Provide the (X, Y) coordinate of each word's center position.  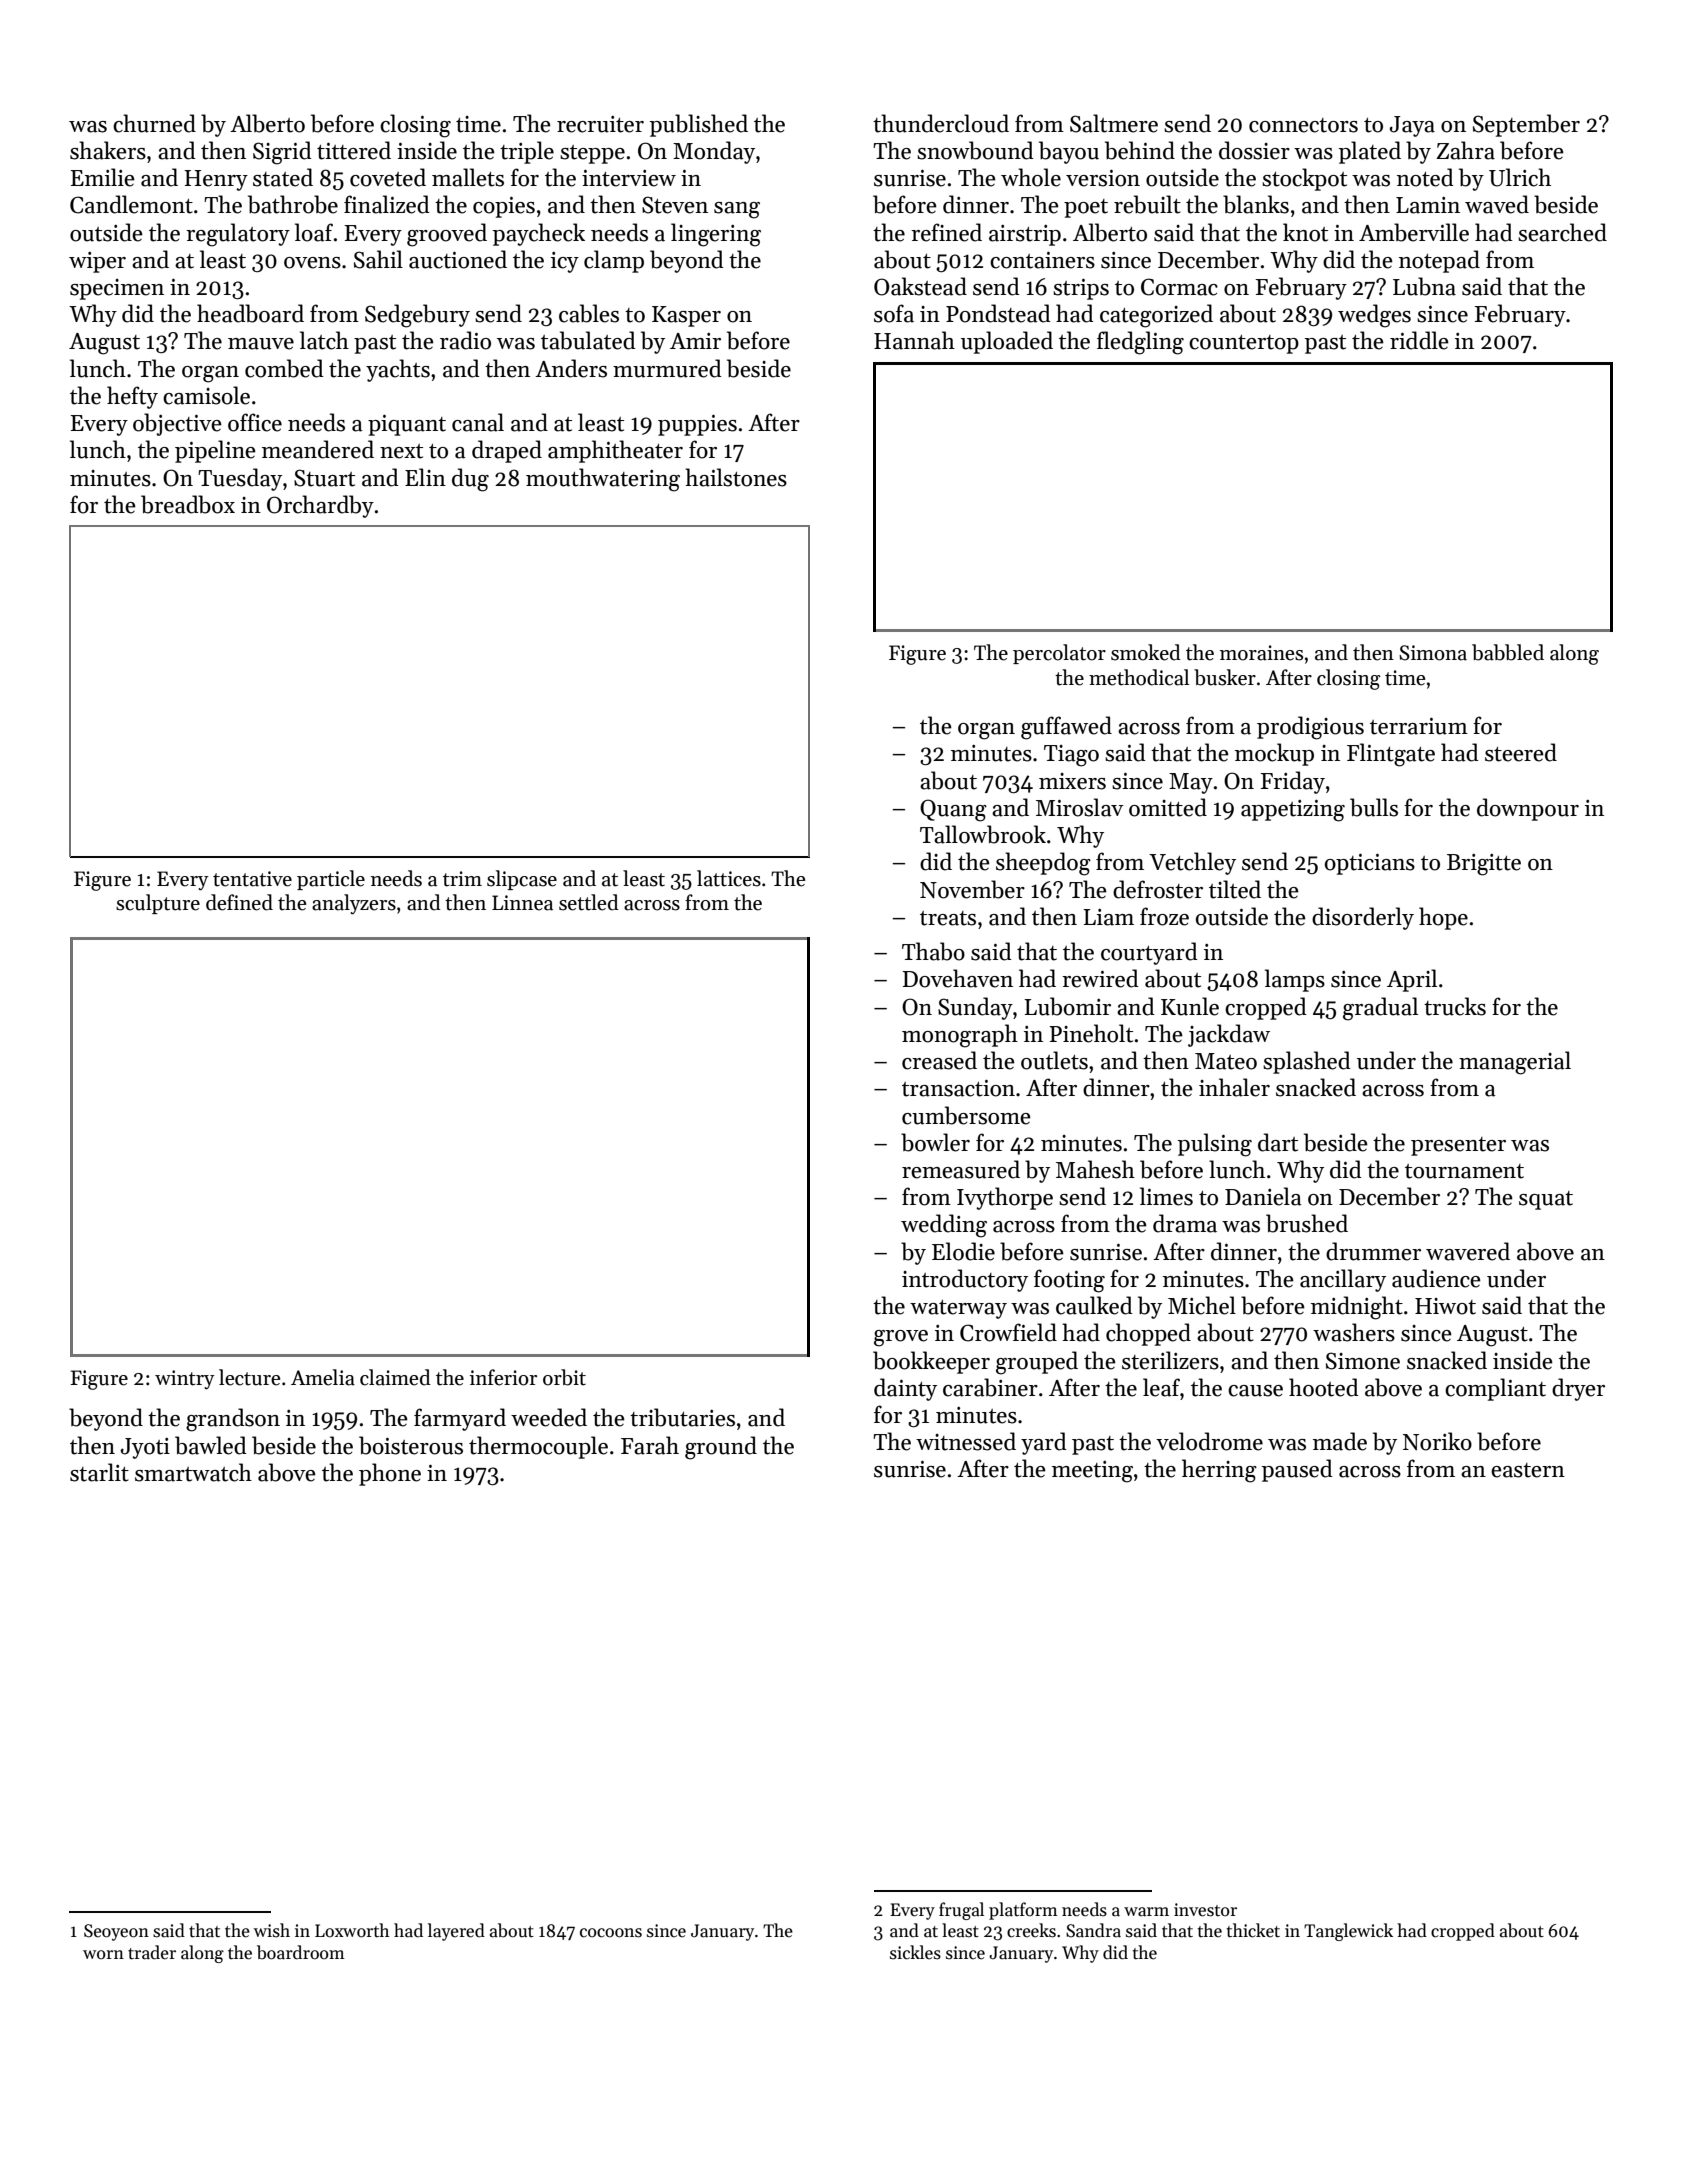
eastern (1528, 1470)
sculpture (158, 904)
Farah (650, 1445)
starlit (99, 1472)
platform (1023, 1911)
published (699, 125)
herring (1219, 1471)
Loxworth (352, 1930)
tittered (354, 150)
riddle (1419, 340)
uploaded (1007, 342)
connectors (1303, 125)
